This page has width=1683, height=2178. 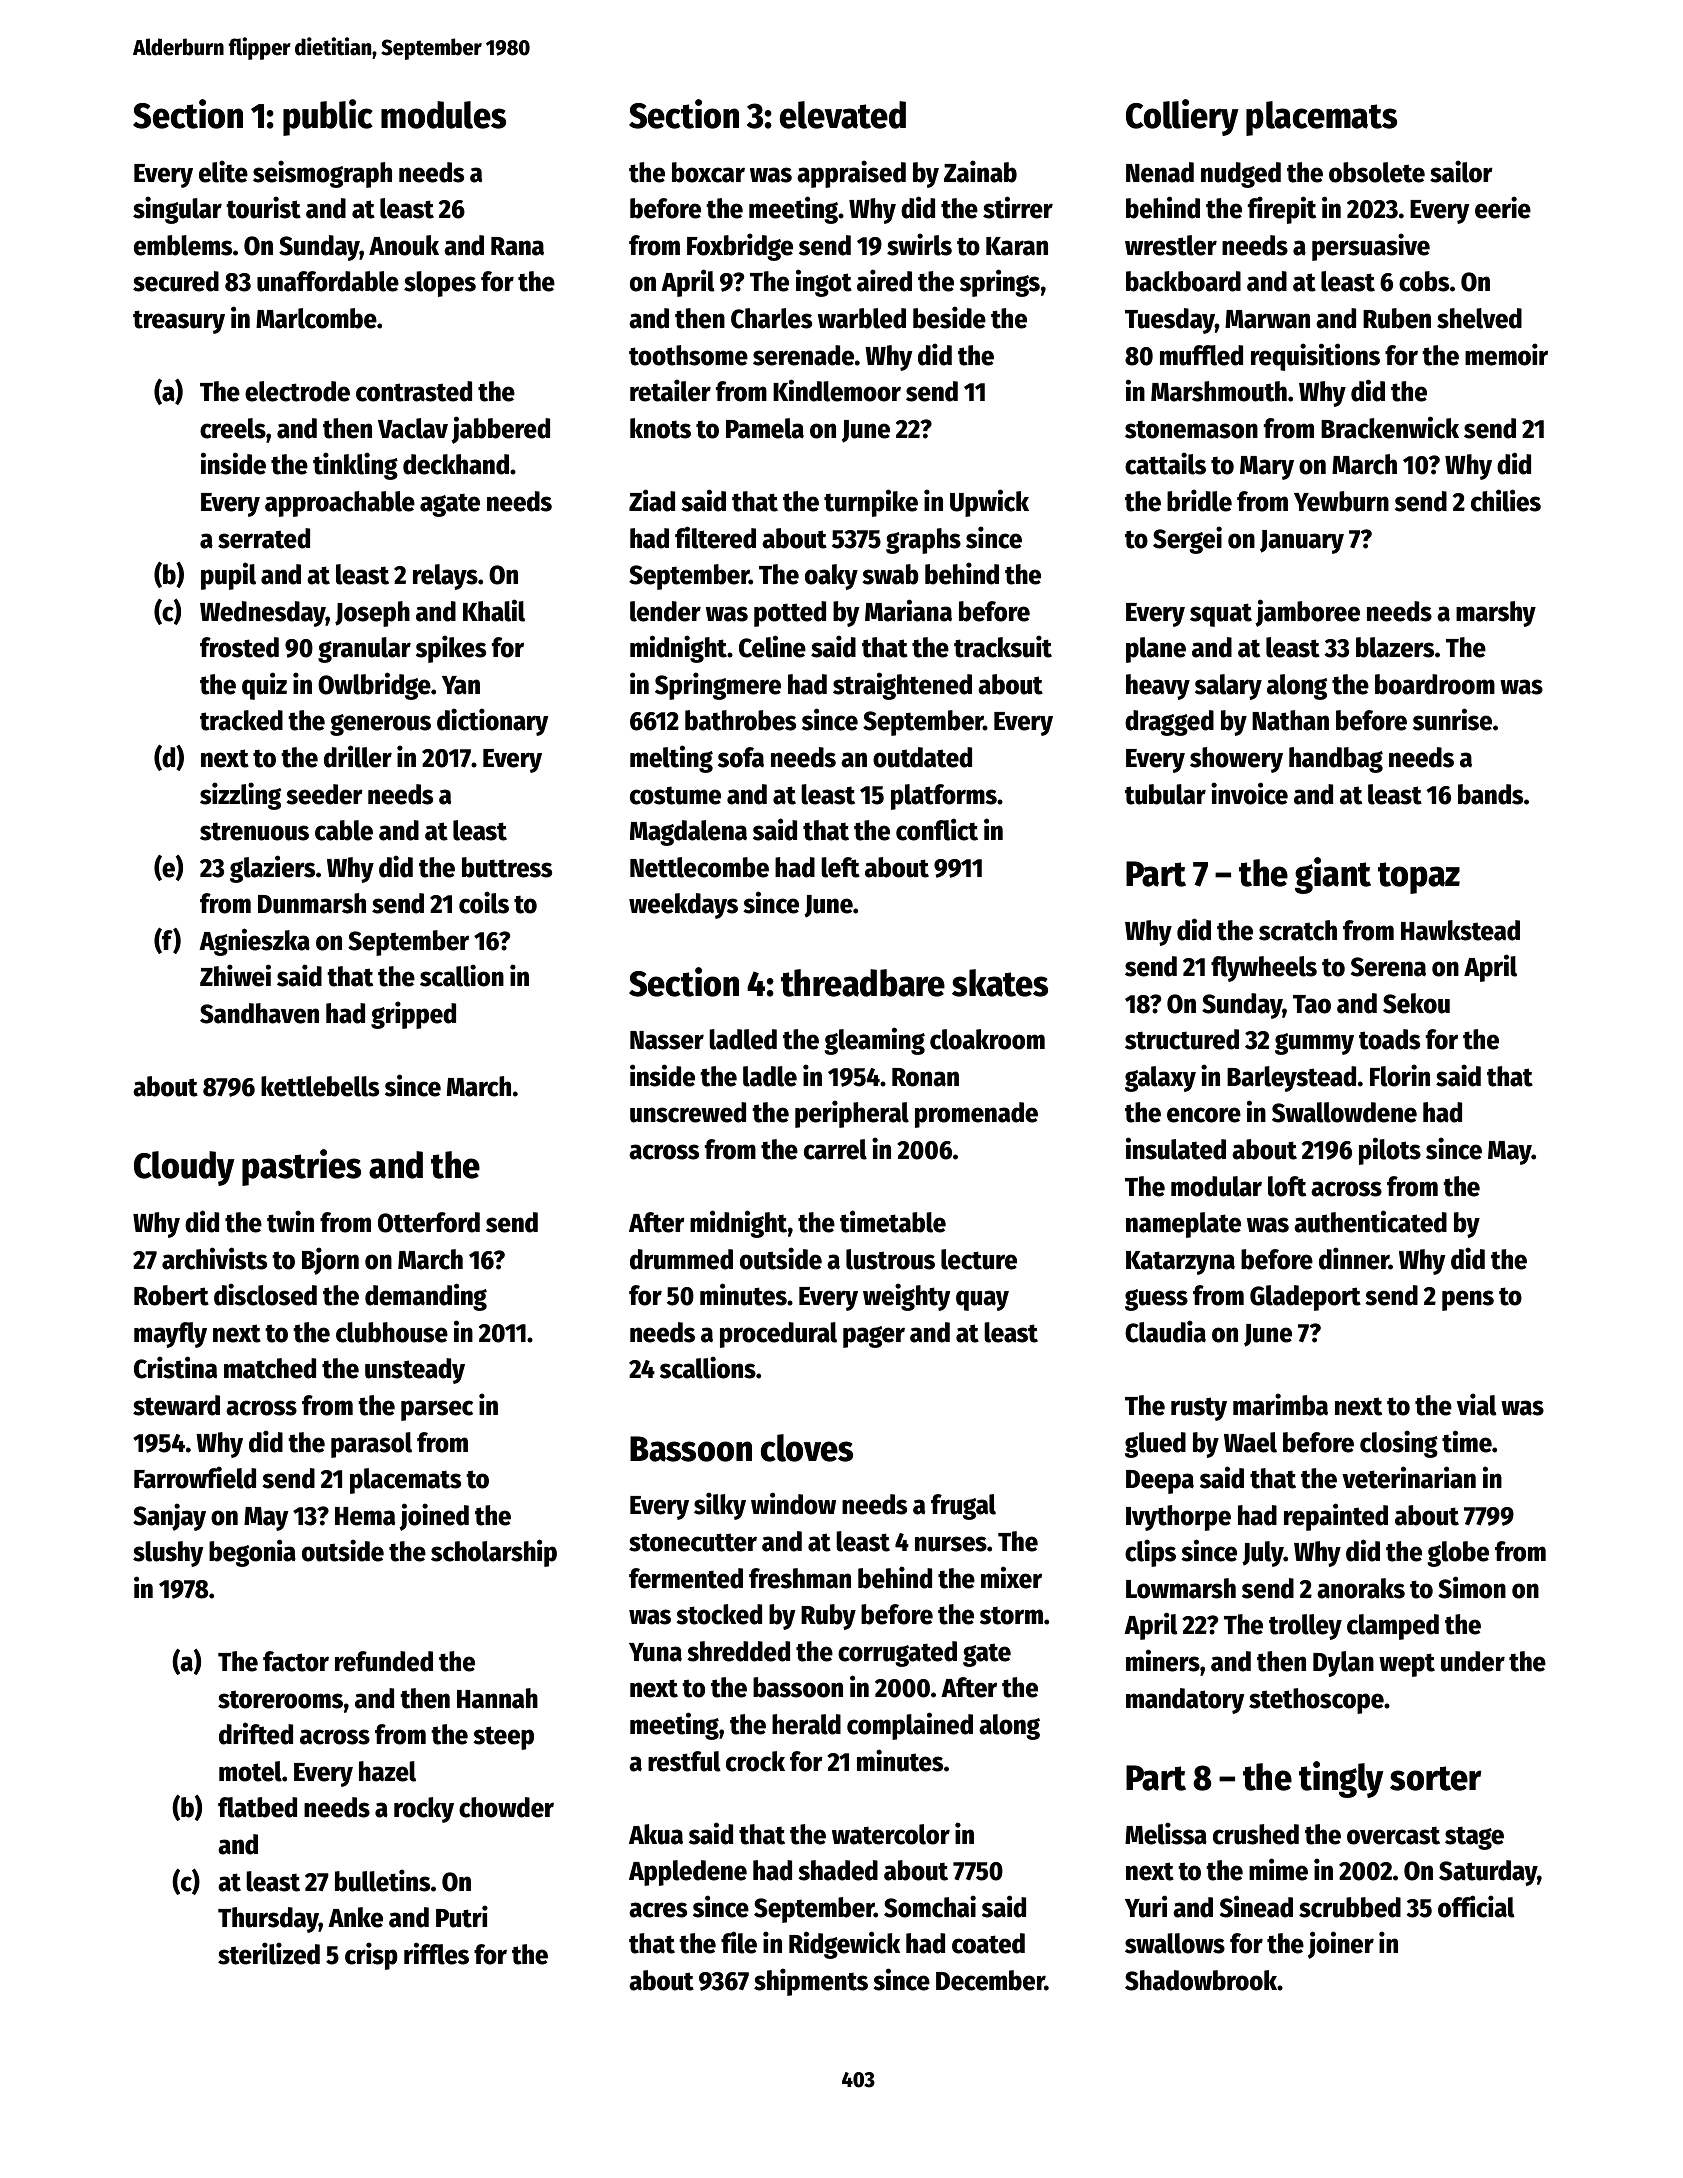 What do you see at coordinates (778, 1335) in the page?
I see `procedural` at bounding box center [778, 1335].
